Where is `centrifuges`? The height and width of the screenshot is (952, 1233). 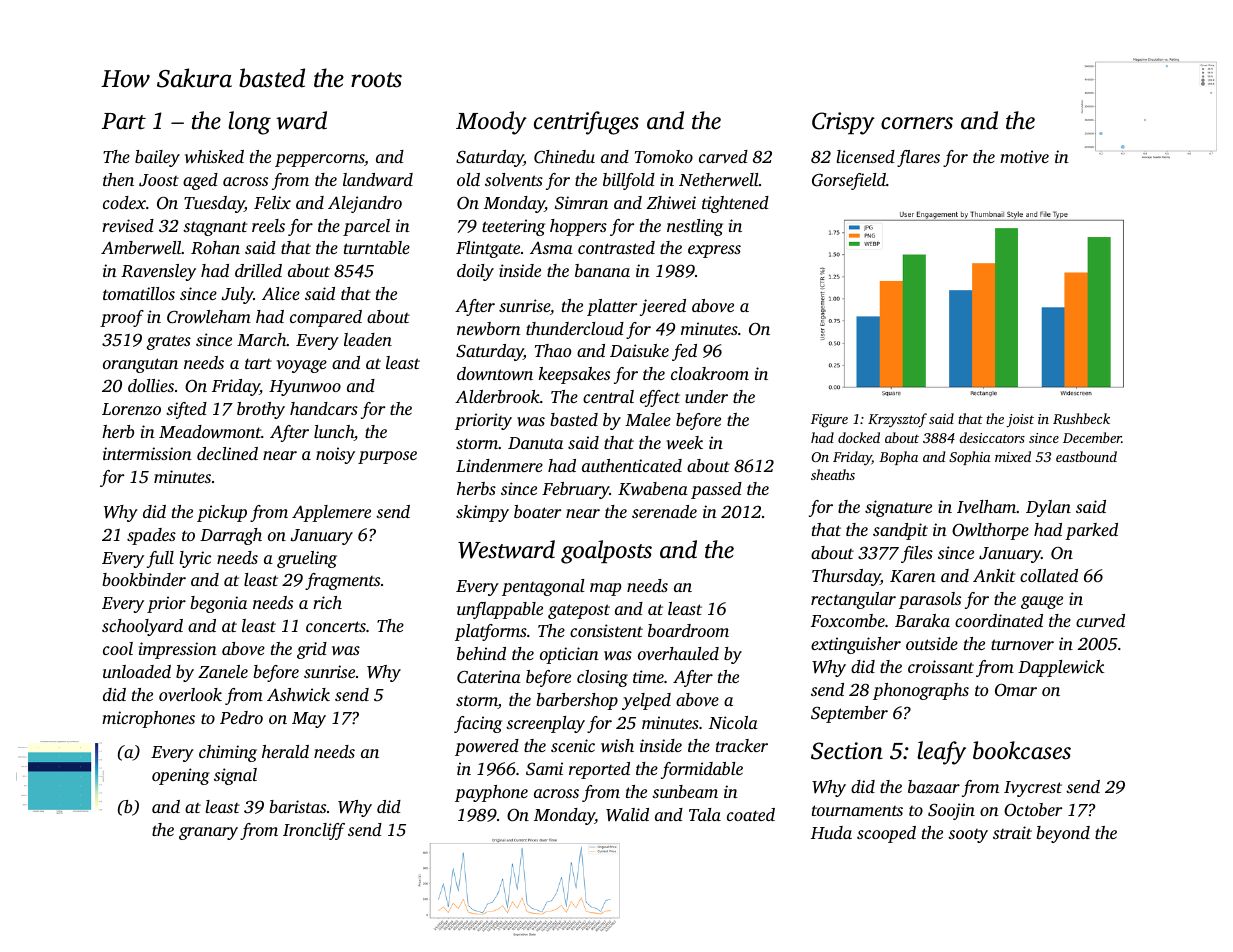
centrifuges is located at coordinates (586, 123).
